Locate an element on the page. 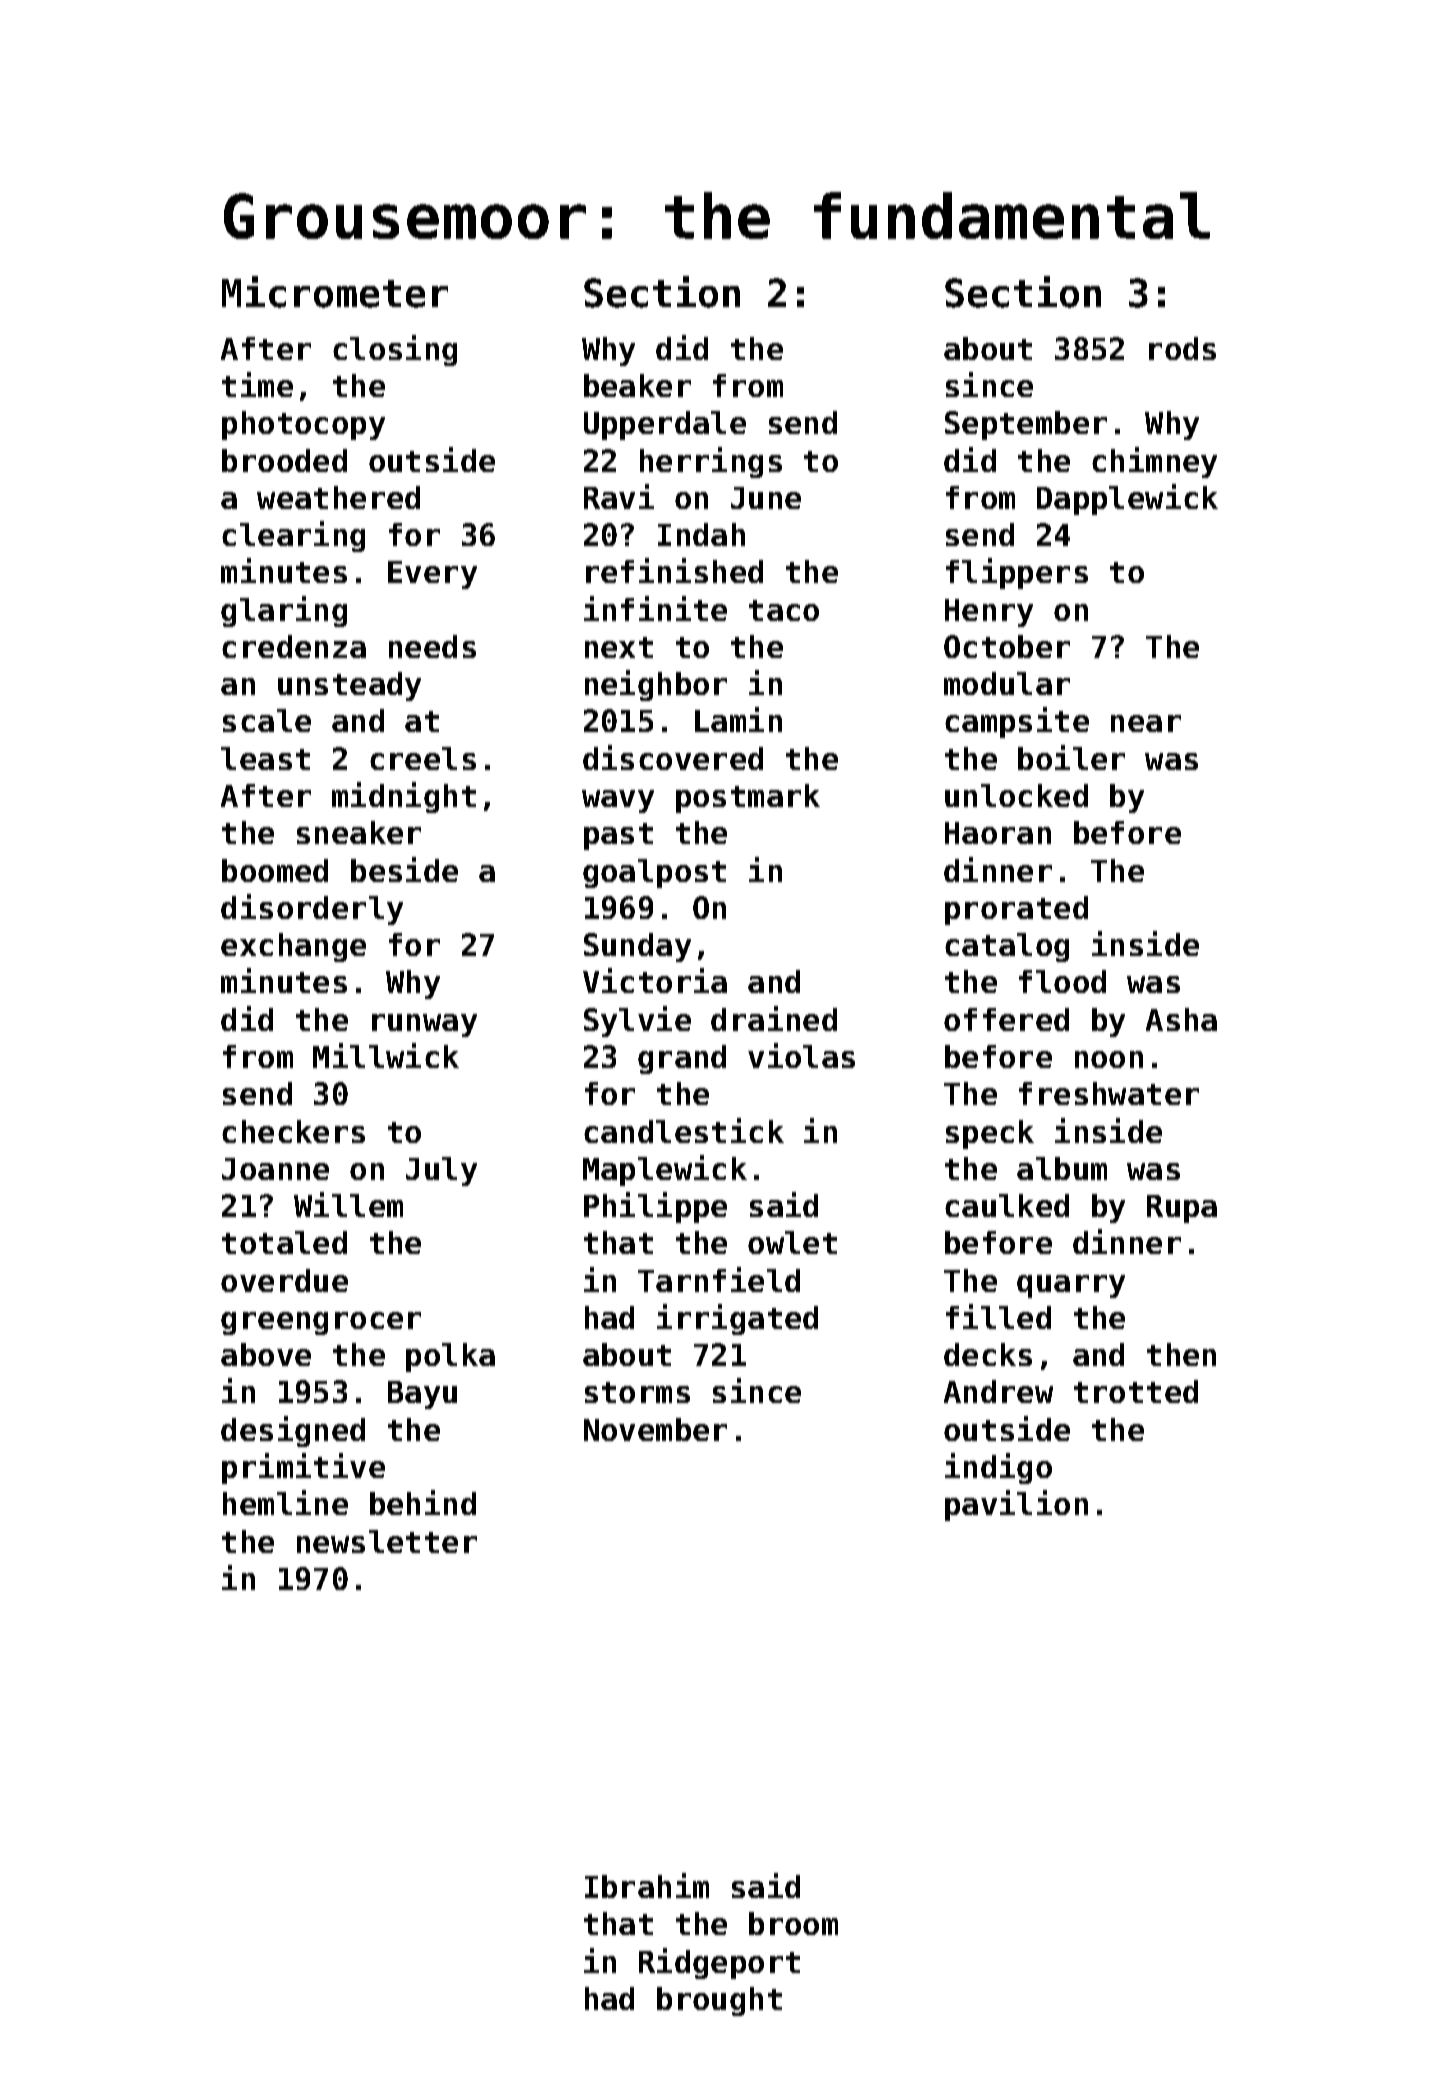 This page has height=2100, width=1450. prorated is located at coordinates (1016, 910).
